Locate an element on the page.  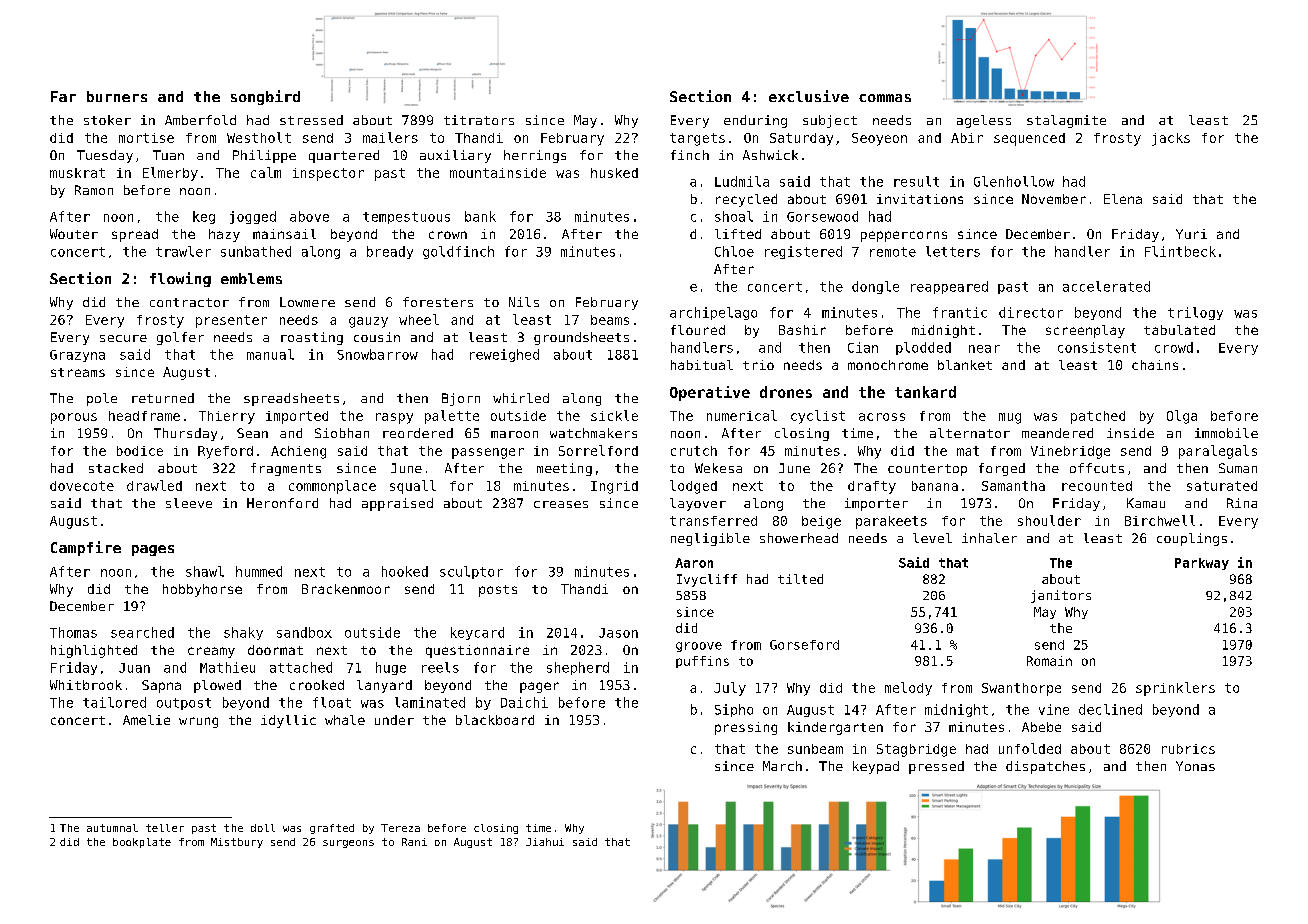
songbird is located at coordinates (265, 97).
